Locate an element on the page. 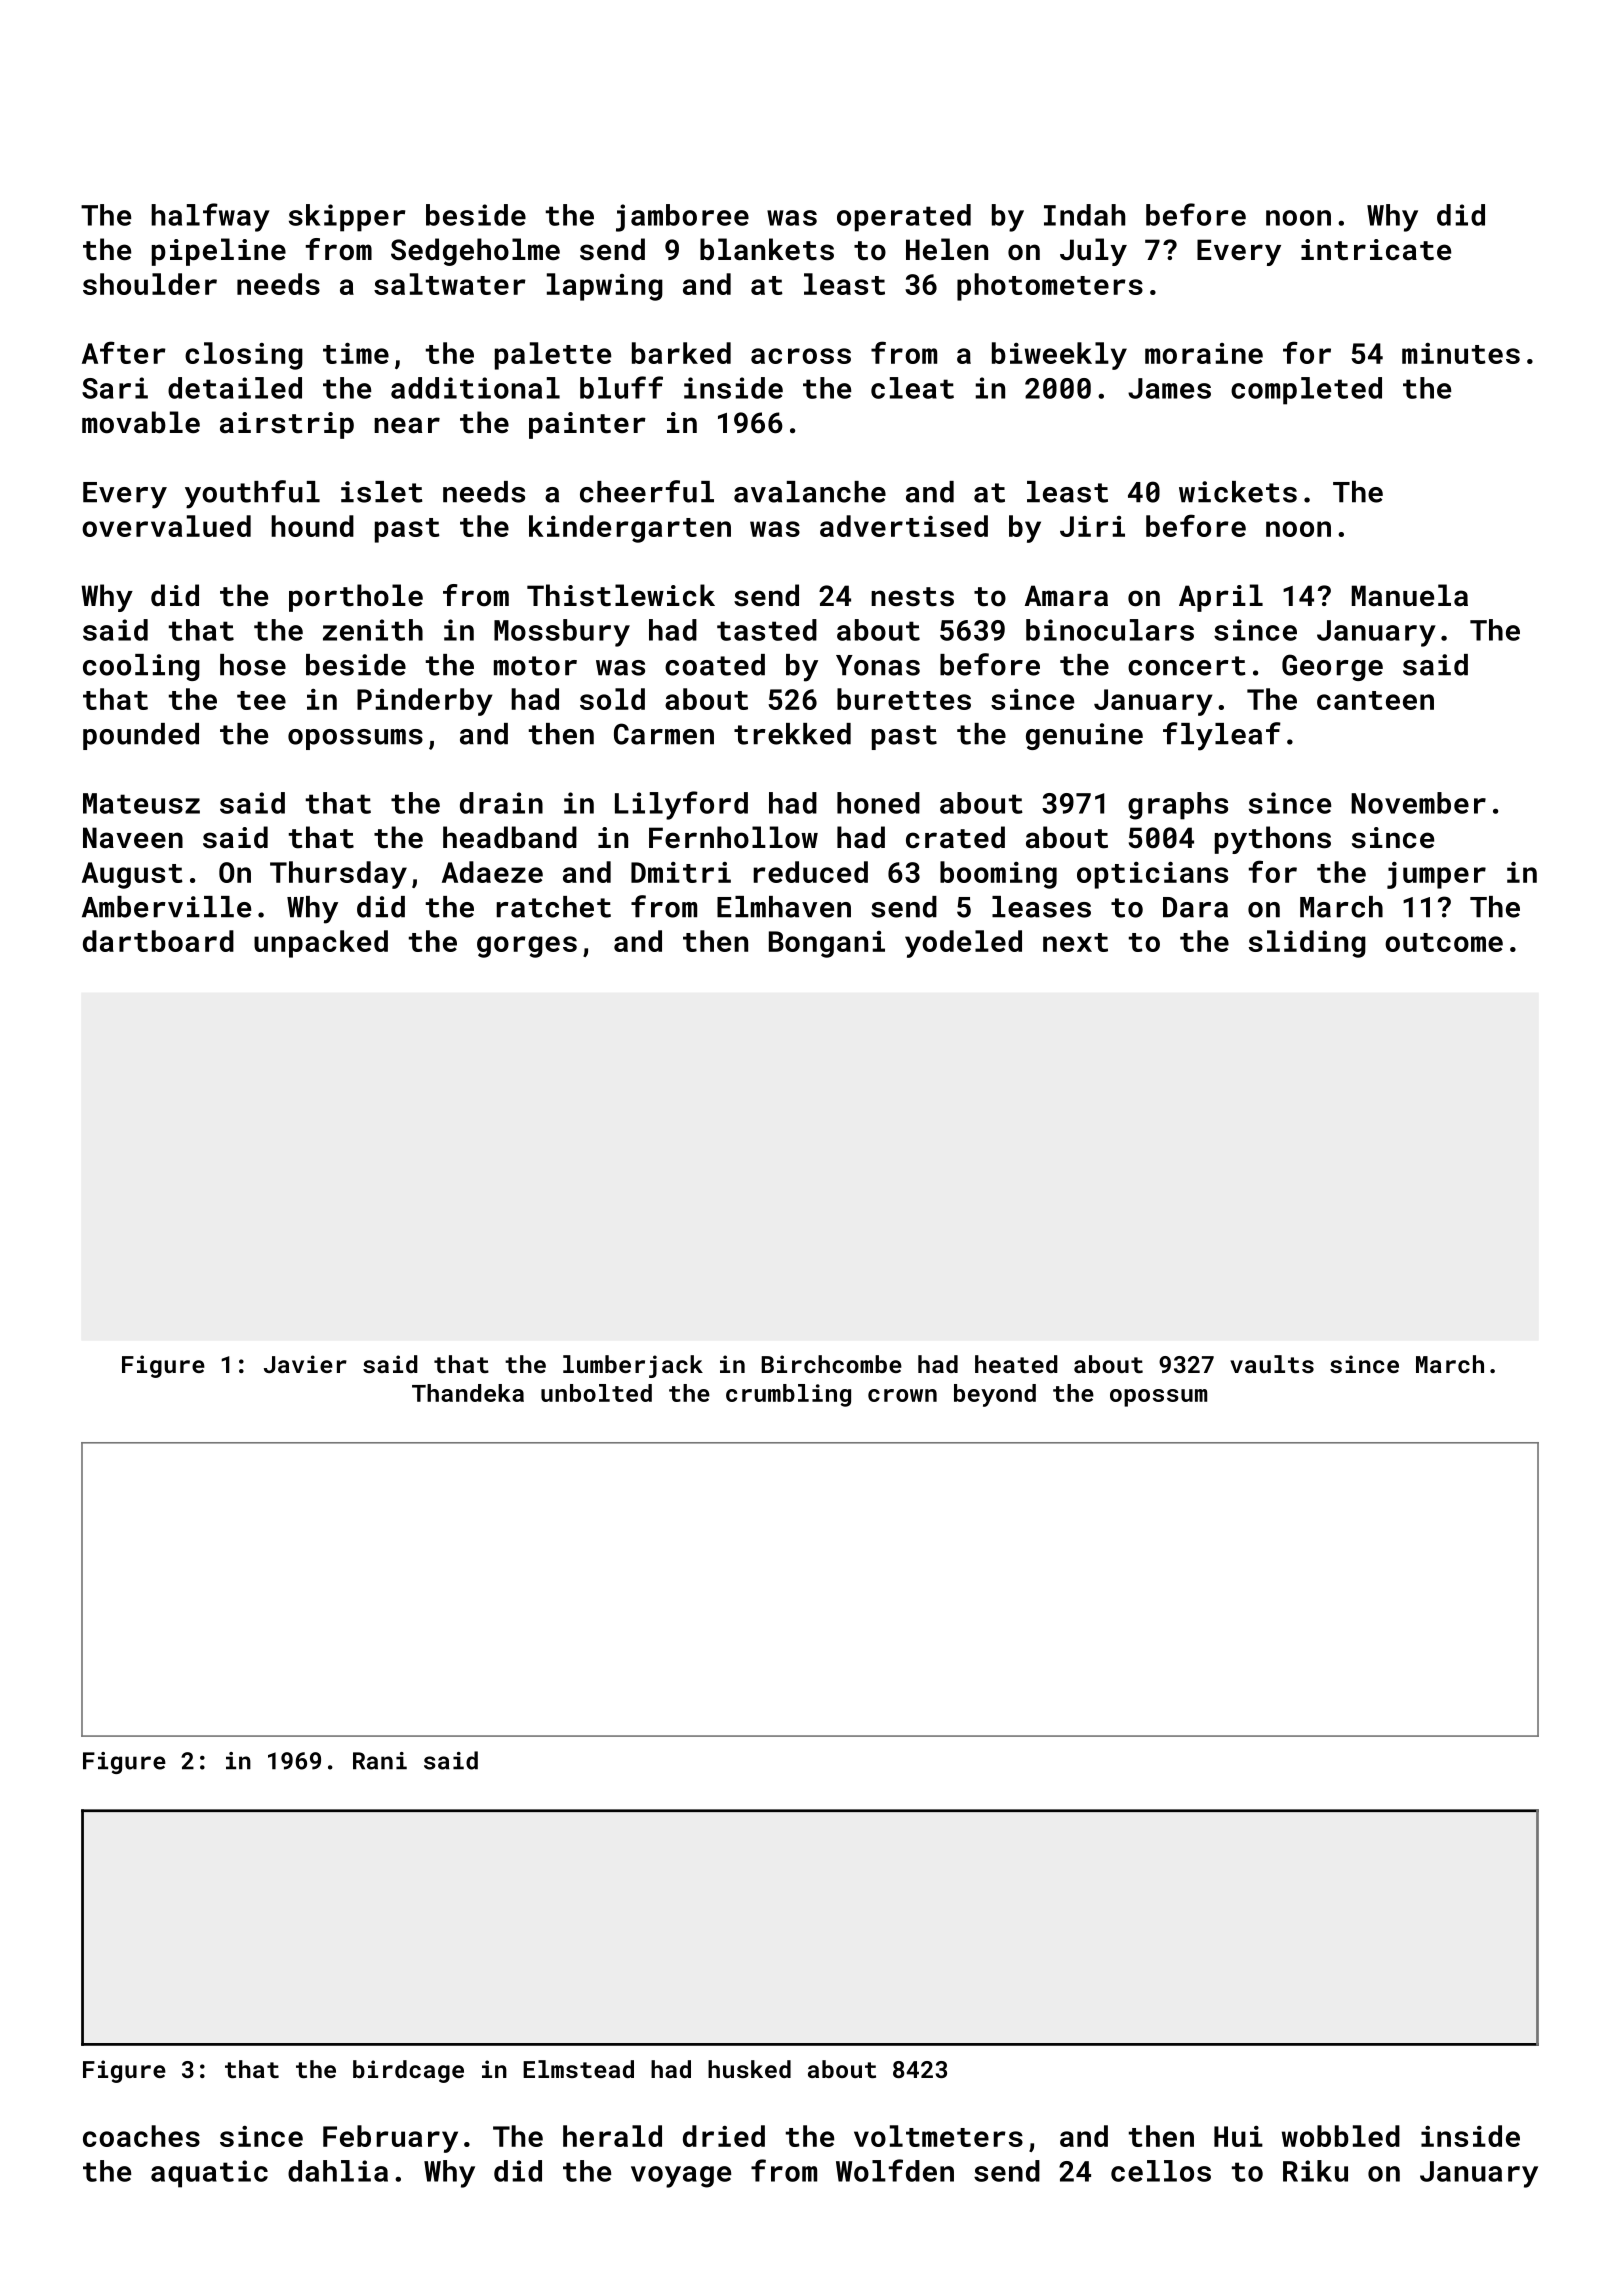 The width and height of the image is (1620, 2292). lumberjack is located at coordinates (633, 1366).
